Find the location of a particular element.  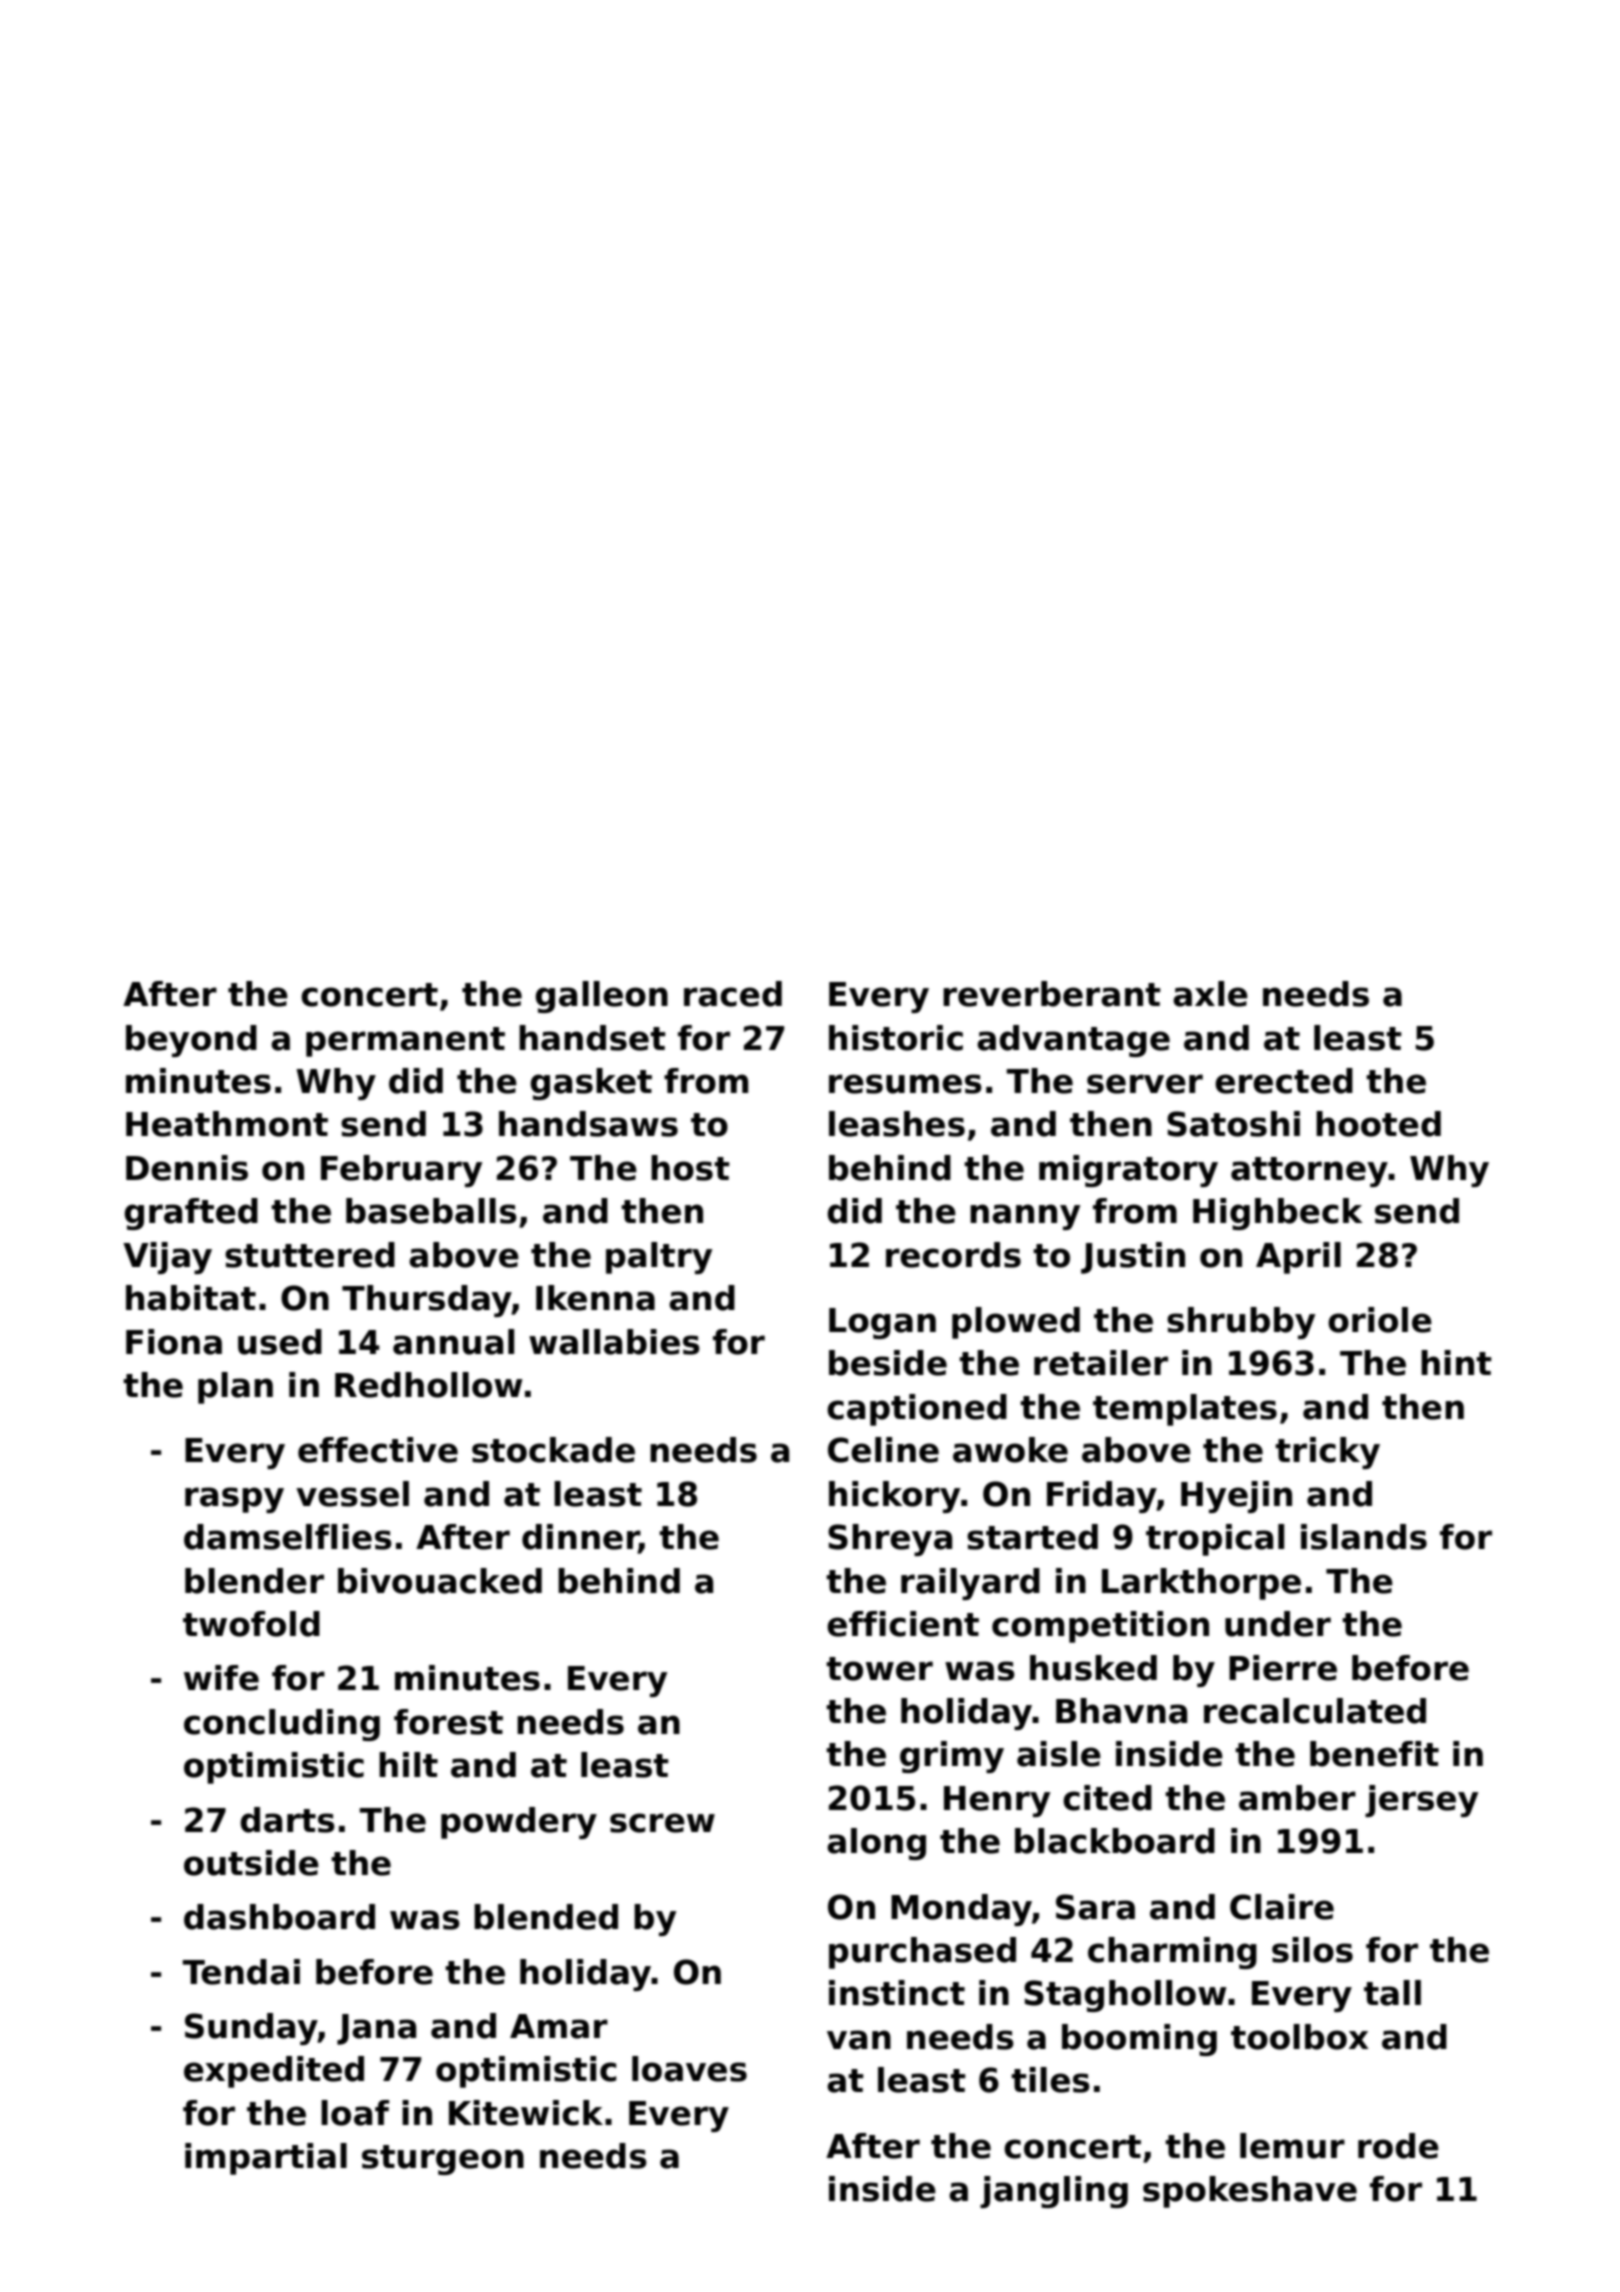

raspy is located at coordinates (234, 1500).
